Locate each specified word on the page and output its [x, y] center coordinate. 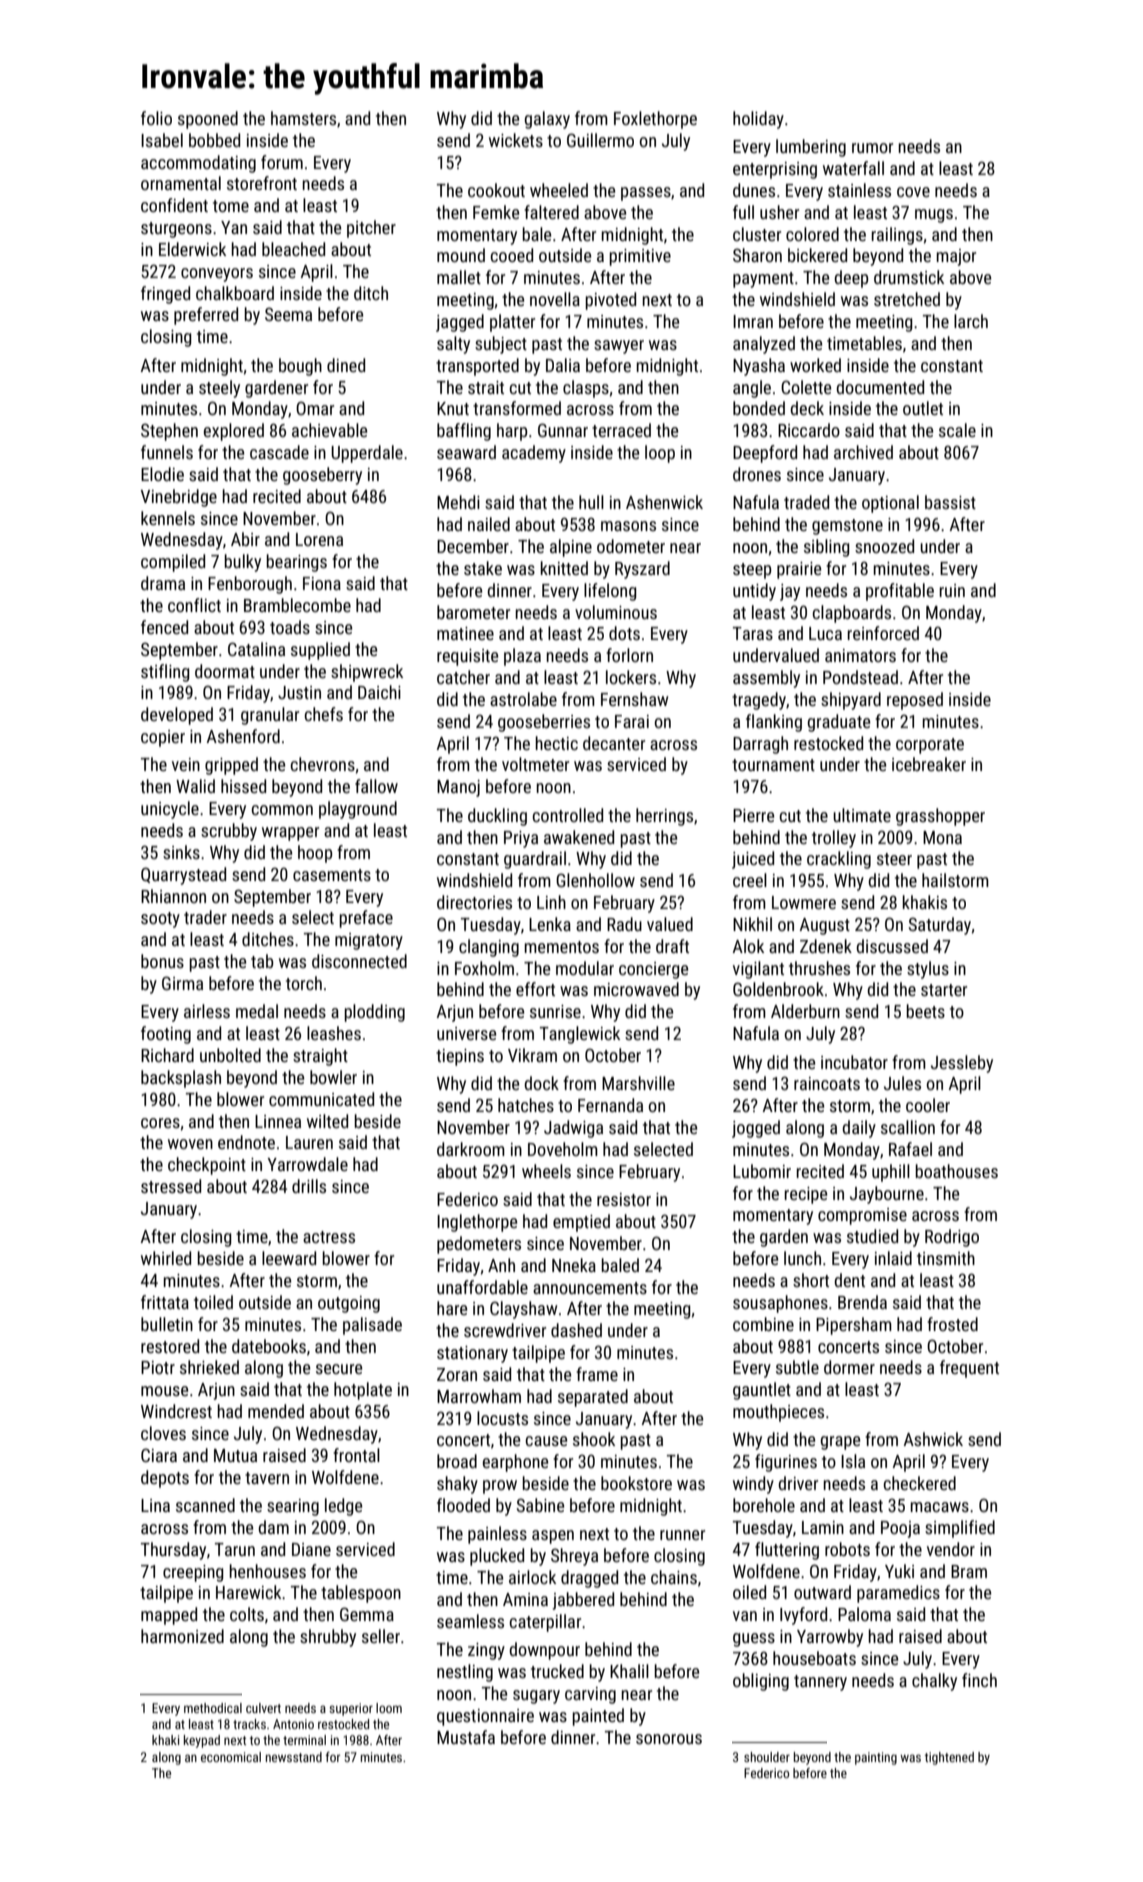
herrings [664, 817]
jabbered [583, 1601]
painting [876, 1758]
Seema [288, 314]
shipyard [851, 701]
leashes [334, 1033]
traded [806, 502]
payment [763, 280]
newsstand [294, 1757]
